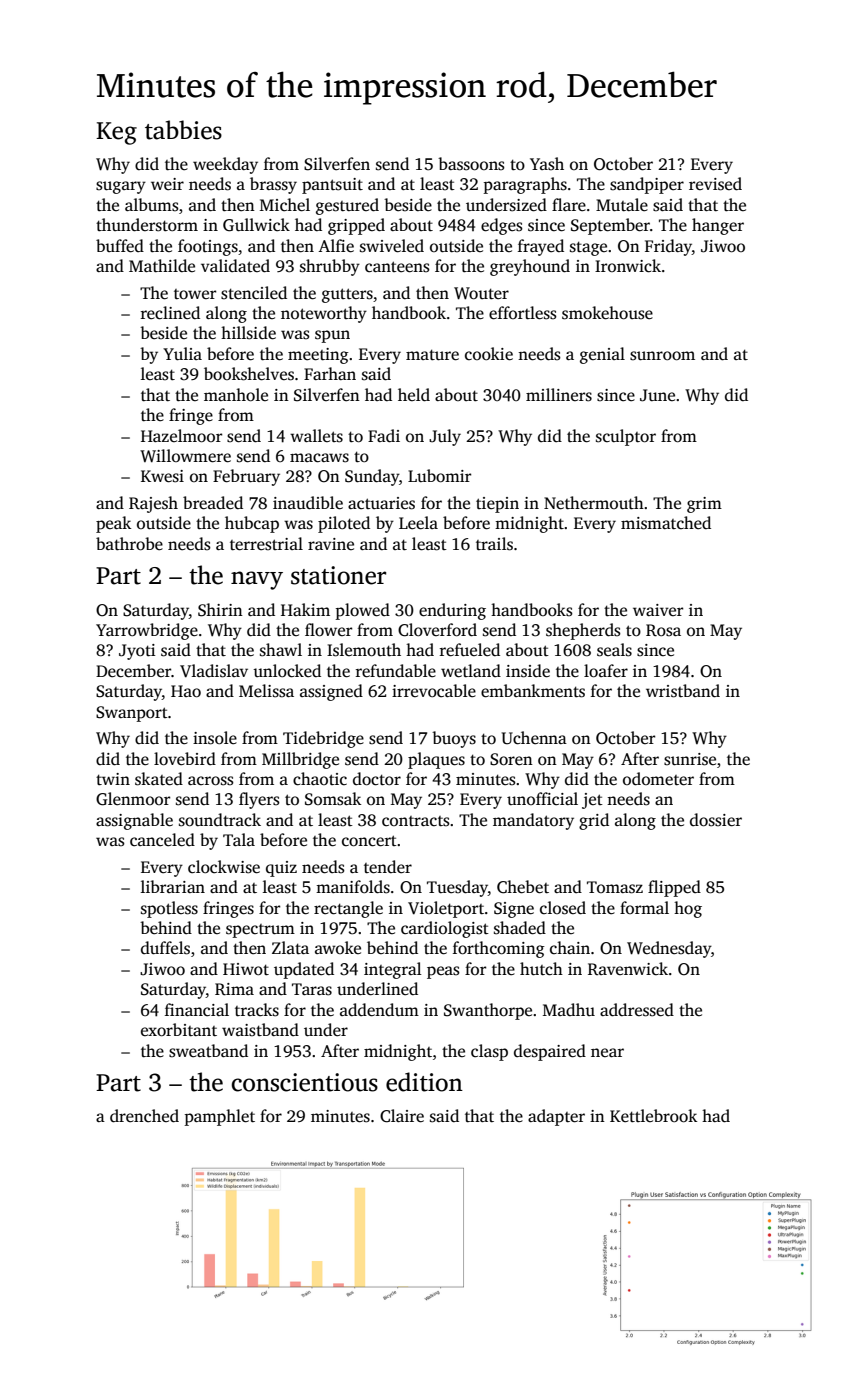  I want to click on forthcoming, so click(499, 949).
